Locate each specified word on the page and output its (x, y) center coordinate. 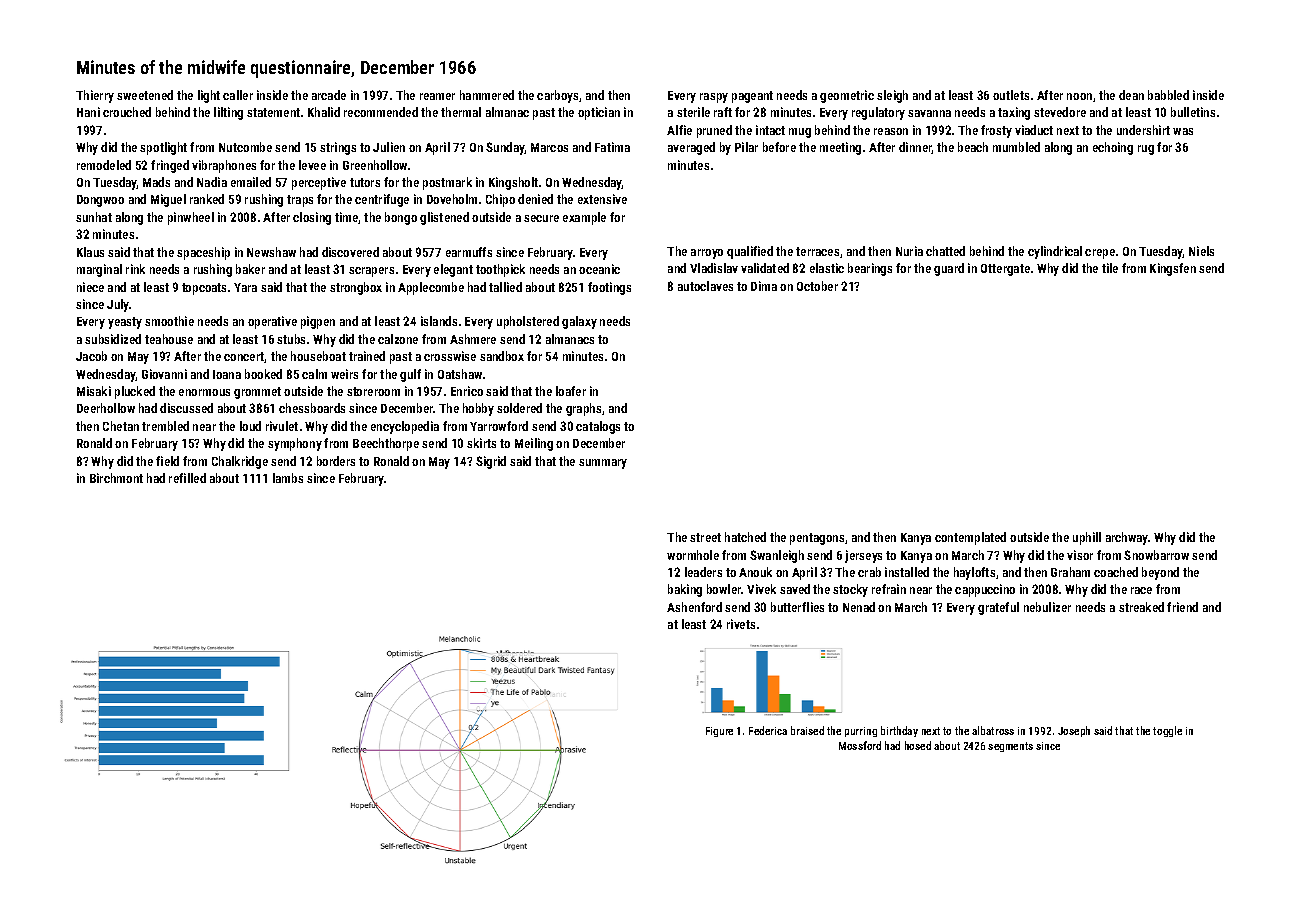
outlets (1011, 95)
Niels (1201, 251)
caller (238, 95)
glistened (444, 218)
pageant (752, 97)
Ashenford (694, 607)
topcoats (204, 289)
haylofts (974, 573)
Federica (768, 730)
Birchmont (116, 478)
